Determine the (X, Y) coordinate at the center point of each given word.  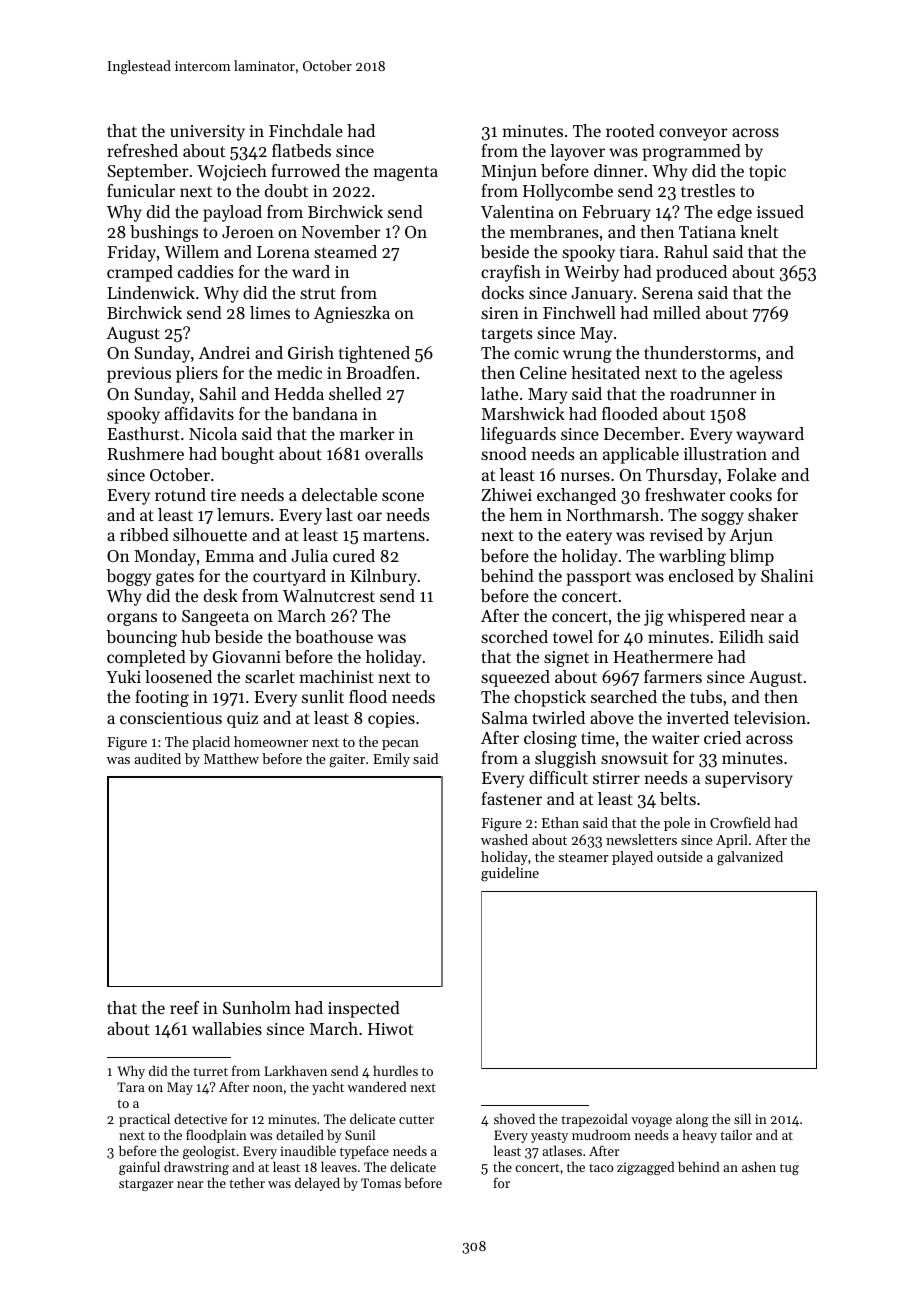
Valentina (517, 211)
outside (680, 856)
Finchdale (306, 130)
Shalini (787, 575)
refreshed (142, 150)
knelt (759, 231)
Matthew (231, 758)
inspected (364, 1009)
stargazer (146, 1185)
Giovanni (246, 657)
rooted (630, 130)
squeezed (515, 678)
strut (318, 293)
